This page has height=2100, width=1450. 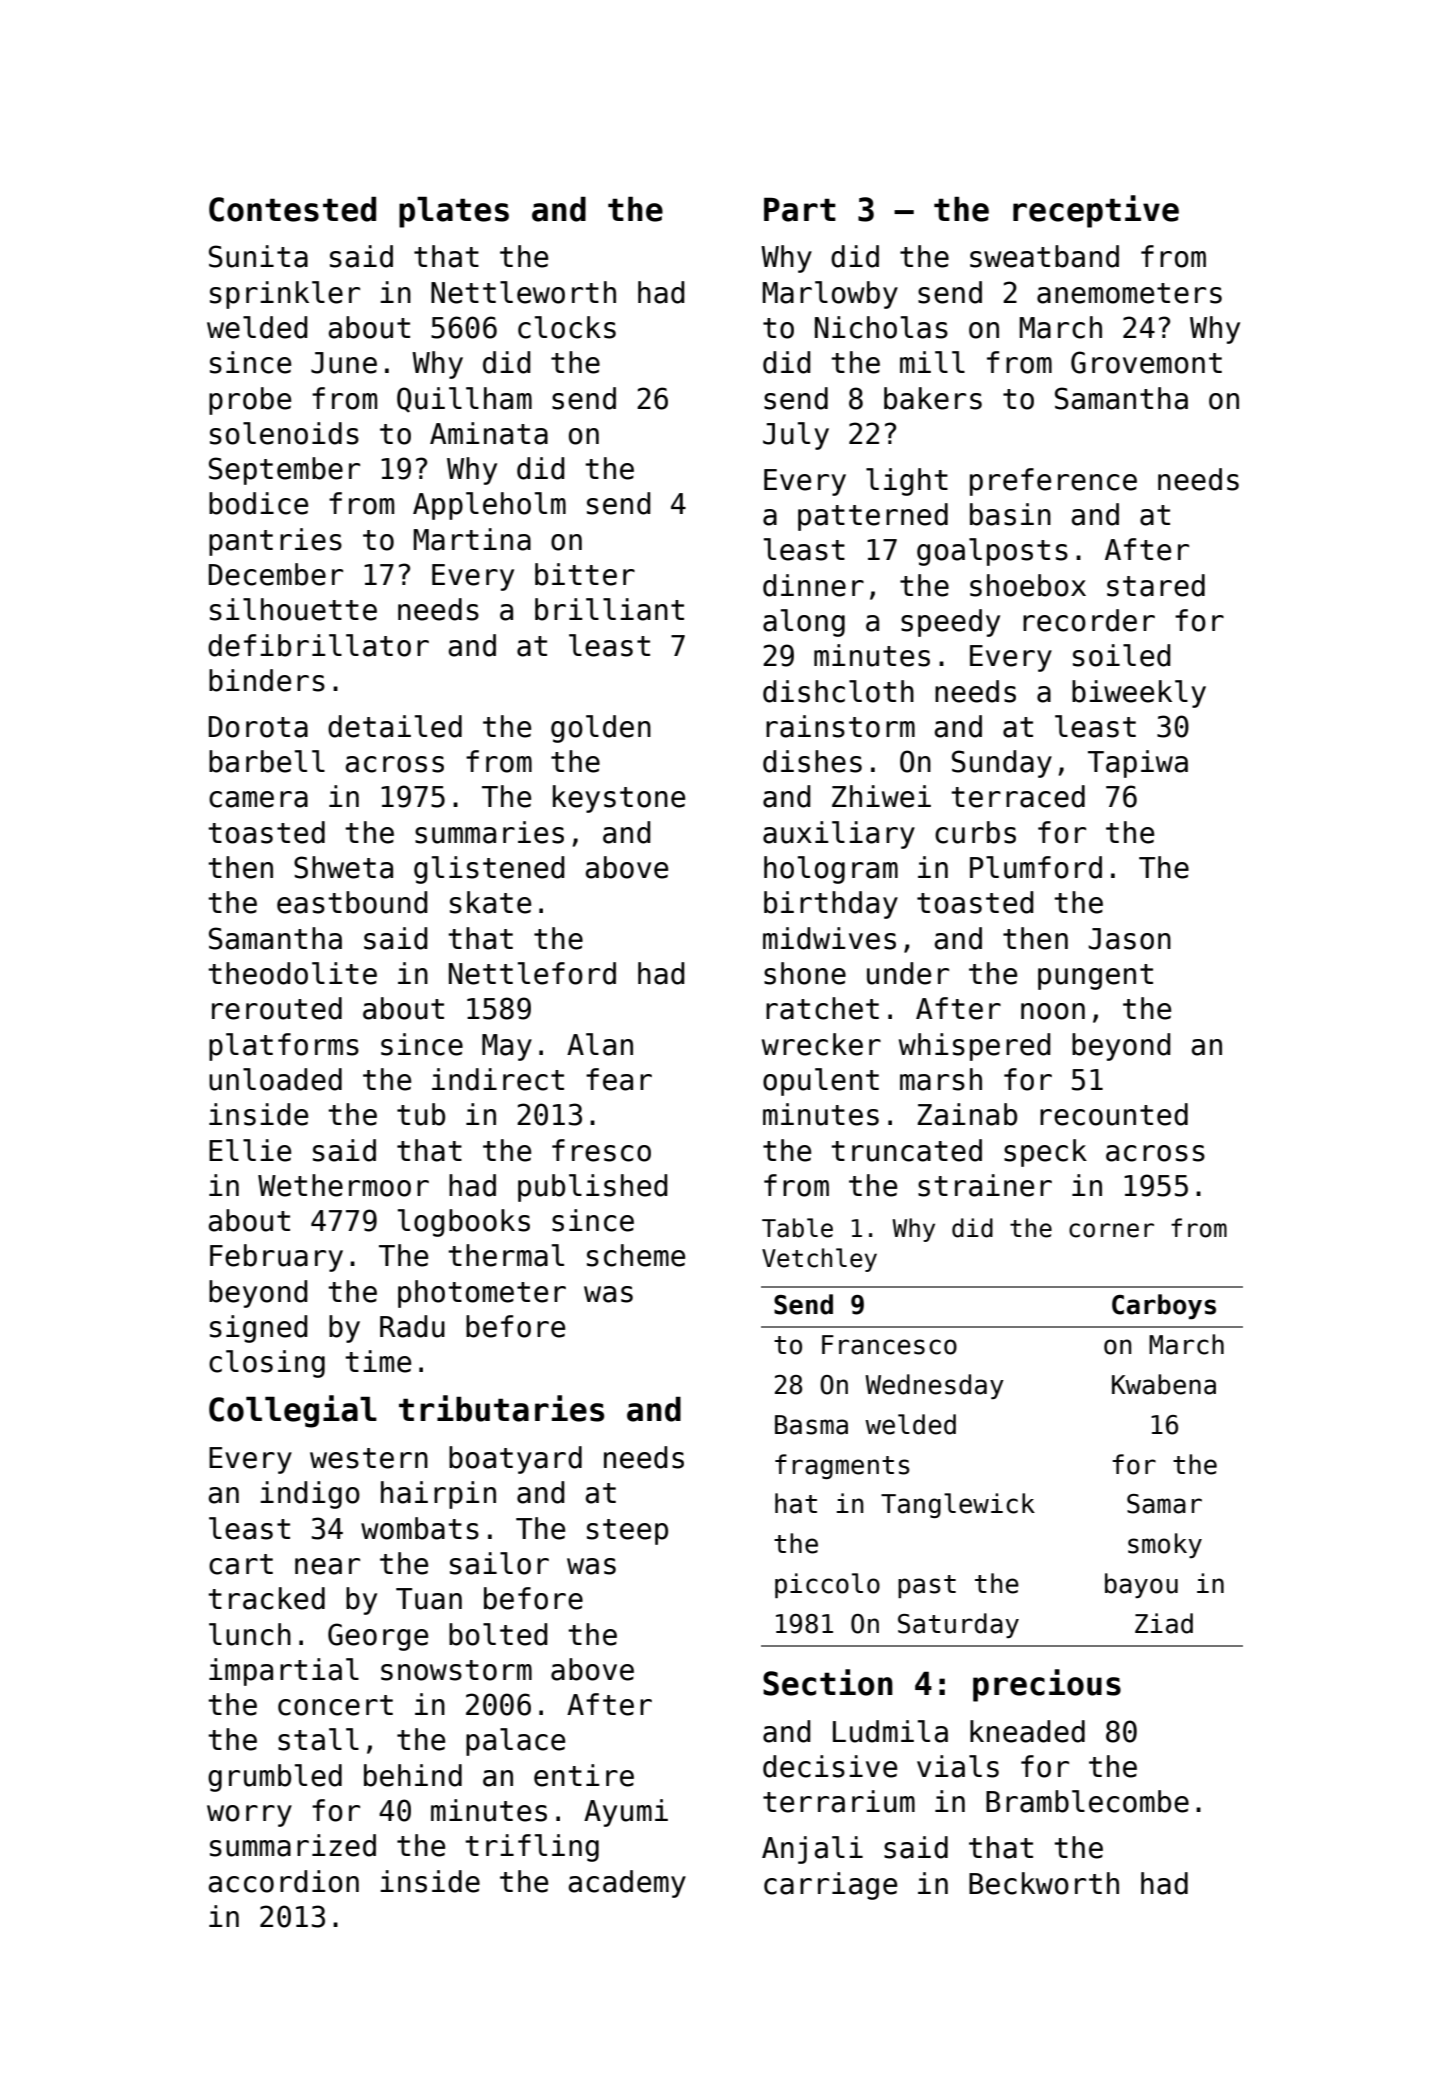 What do you see at coordinates (1156, 585) in the page?
I see `stared` at bounding box center [1156, 585].
